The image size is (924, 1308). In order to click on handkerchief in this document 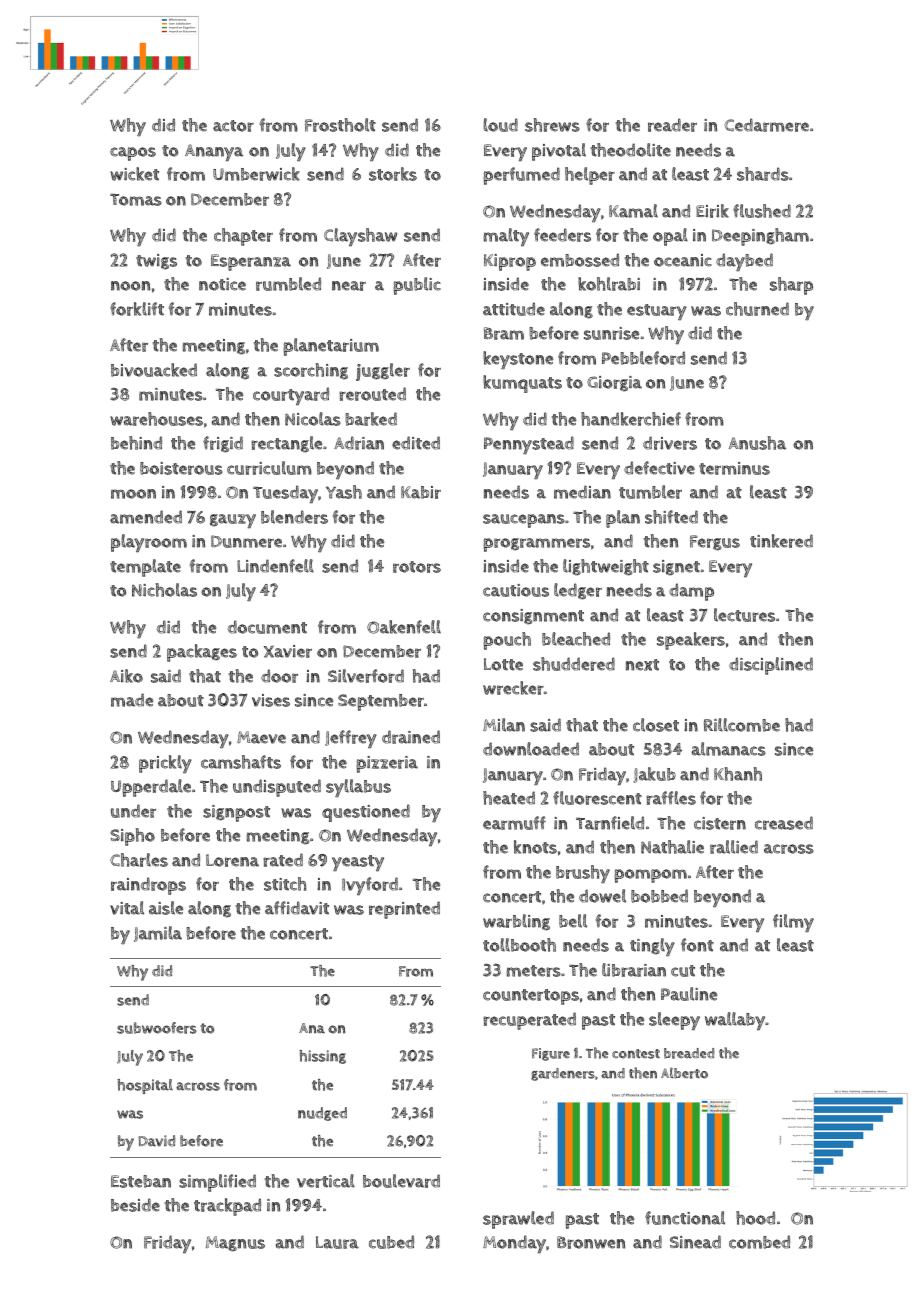, I will do `click(631, 419)`.
